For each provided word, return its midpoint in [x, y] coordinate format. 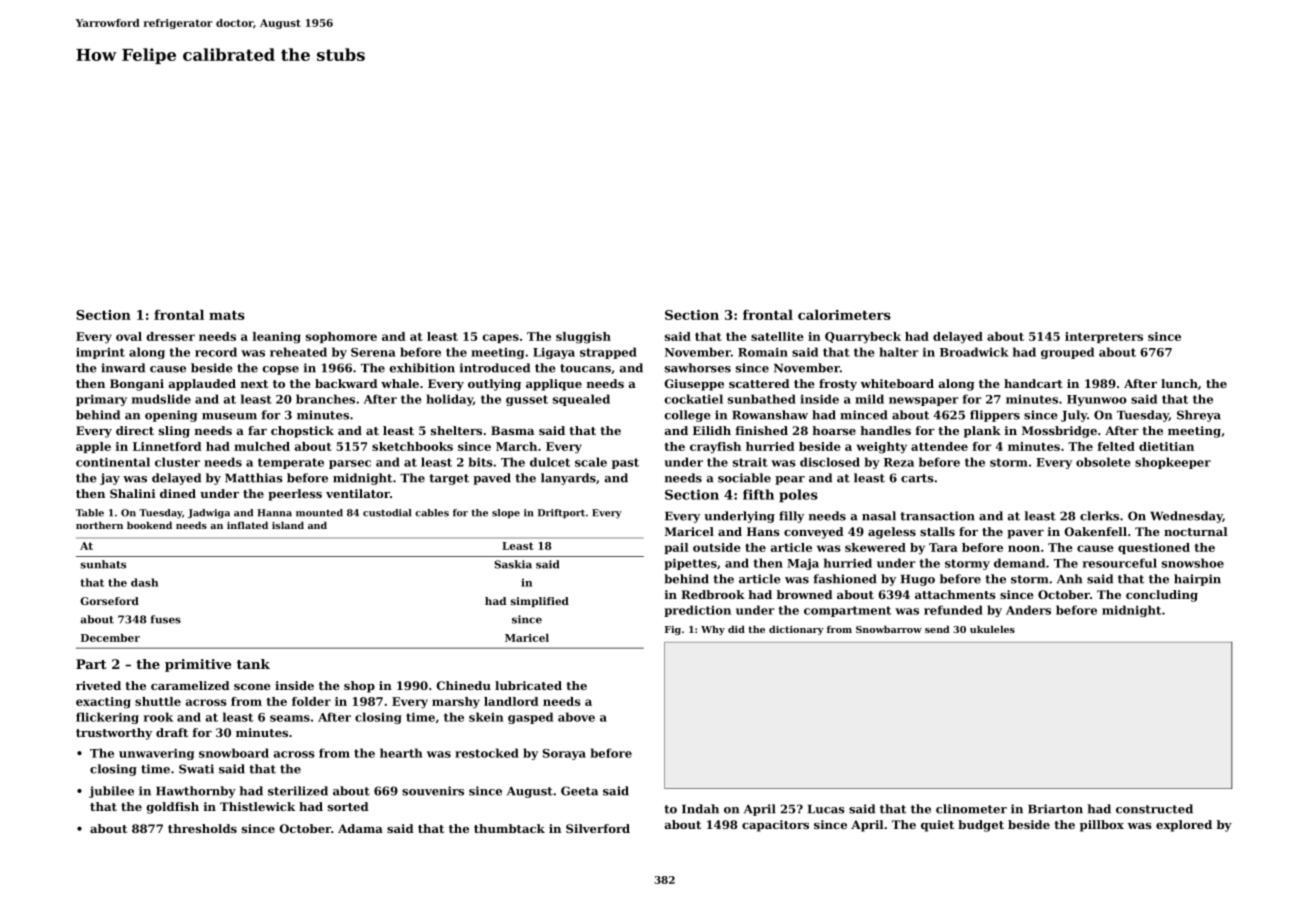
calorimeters [844, 315]
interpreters [1104, 337]
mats [227, 315]
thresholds [202, 828]
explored [1184, 826]
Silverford [598, 828]
